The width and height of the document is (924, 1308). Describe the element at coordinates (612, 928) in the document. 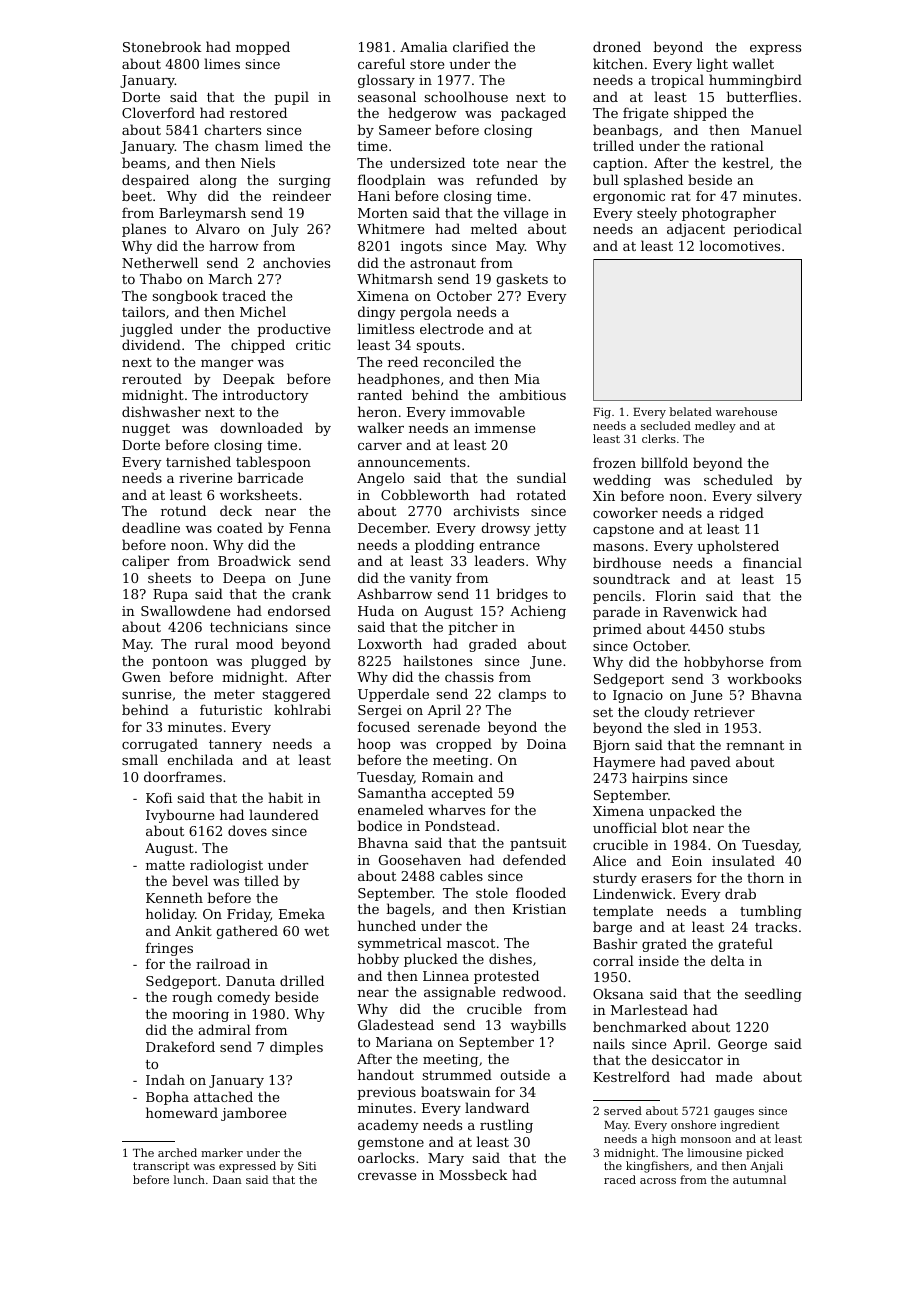

I see `barge` at that location.
